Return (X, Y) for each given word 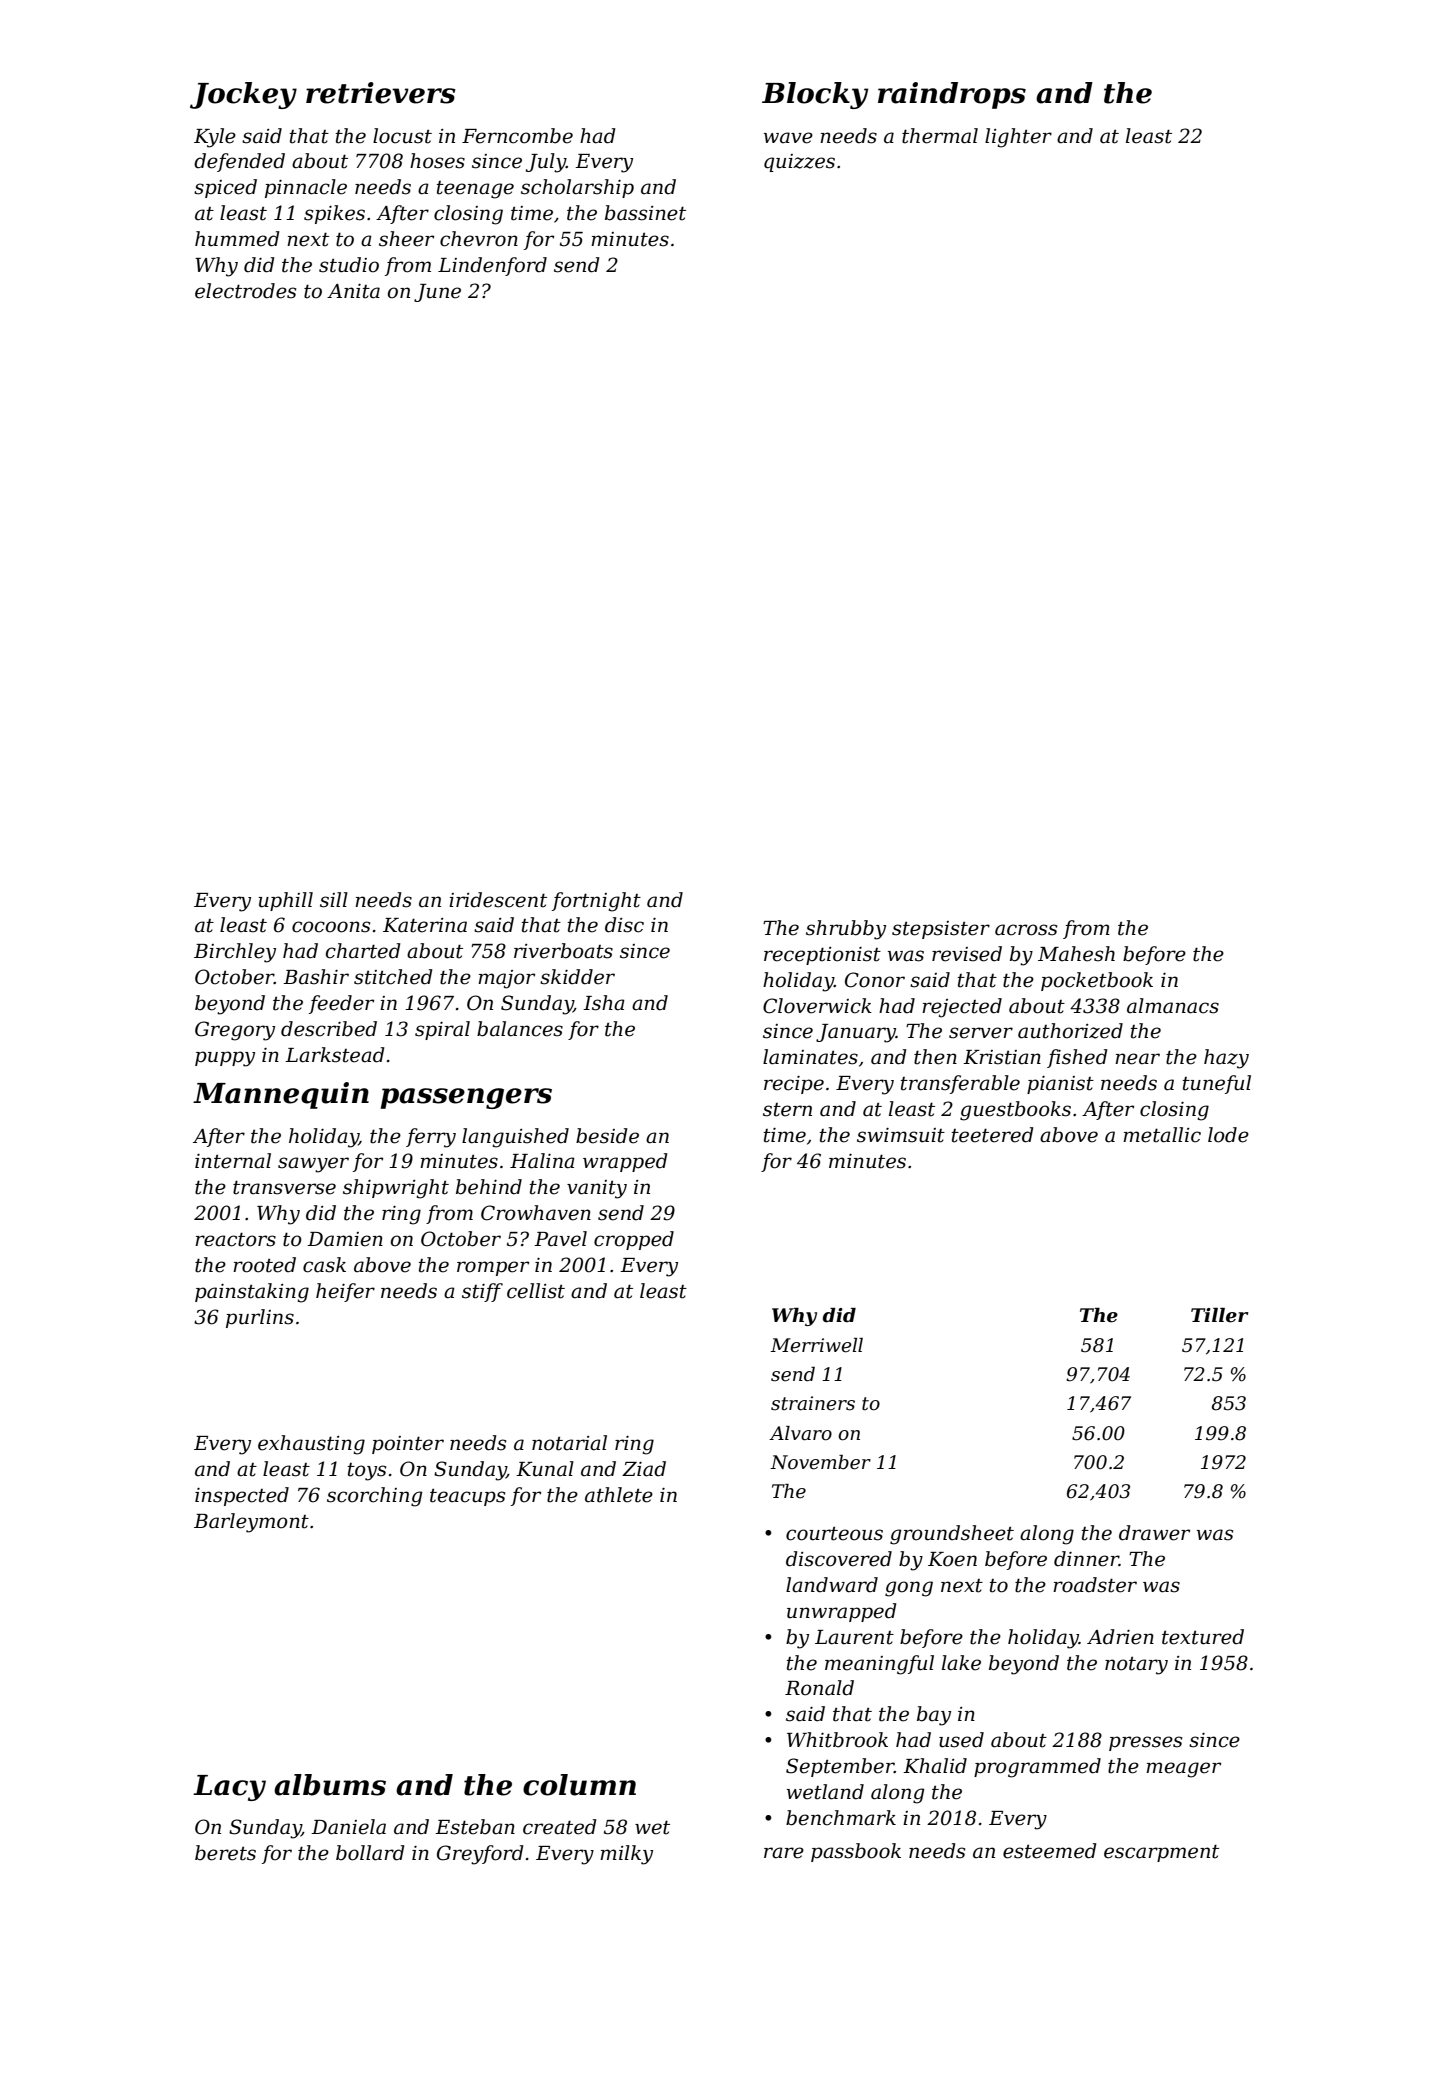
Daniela (348, 1827)
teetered (993, 1135)
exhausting (311, 1445)
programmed (1037, 1768)
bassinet (645, 213)
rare (784, 1853)
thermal (940, 136)
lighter (1018, 138)
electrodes (245, 291)
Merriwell (816, 1345)
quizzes (799, 163)
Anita (353, 291)
